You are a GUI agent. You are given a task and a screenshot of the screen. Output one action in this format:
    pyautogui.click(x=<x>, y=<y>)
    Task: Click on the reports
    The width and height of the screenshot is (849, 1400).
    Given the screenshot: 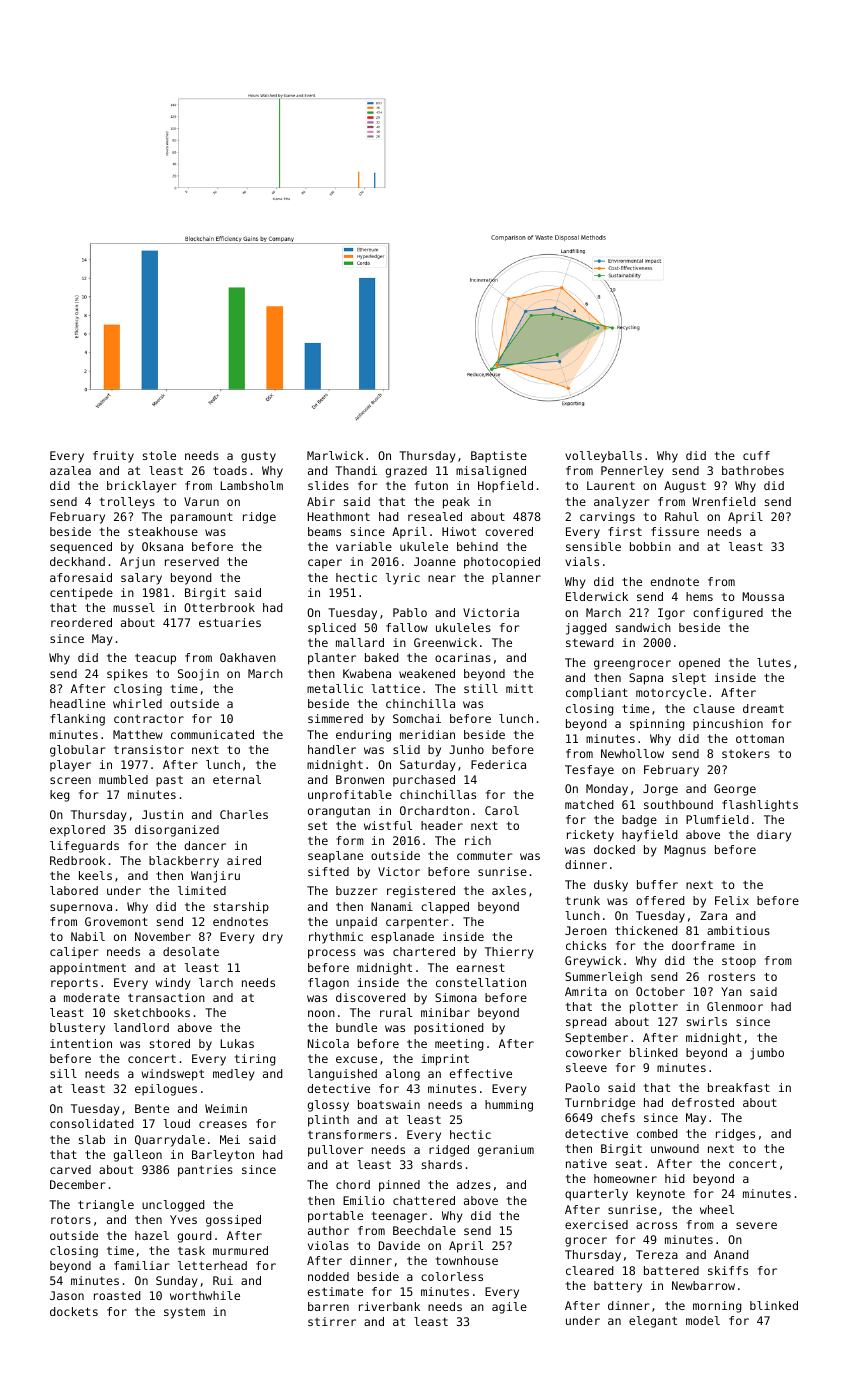 What is the action you would take?
    pyautogui.click(x=74, y=984)
